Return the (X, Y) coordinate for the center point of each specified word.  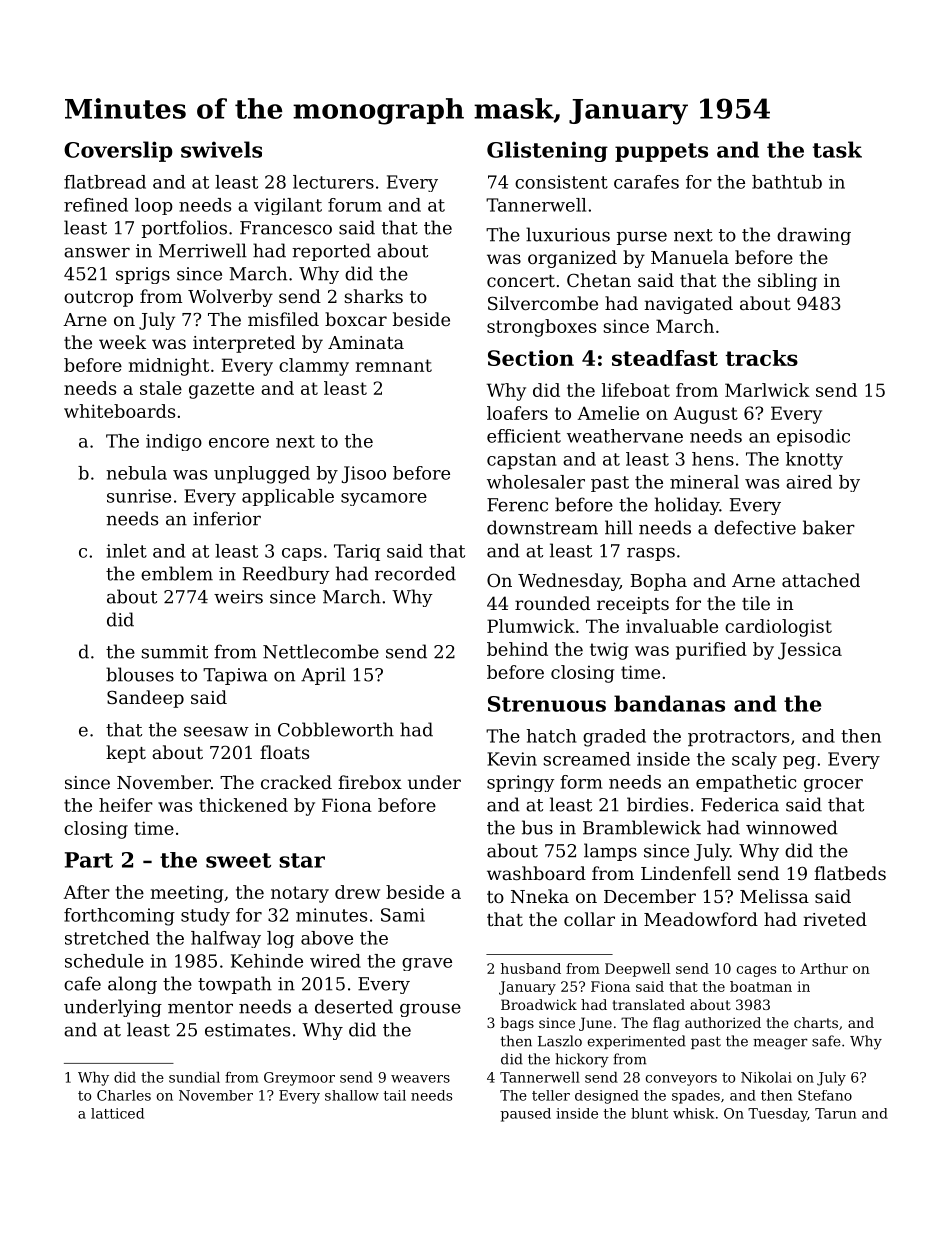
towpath (235, 985)
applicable (288, 497)
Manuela (690, 257)
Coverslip (118, 151)
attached (821, 580)
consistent (561, 182)
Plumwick (531, 626)
